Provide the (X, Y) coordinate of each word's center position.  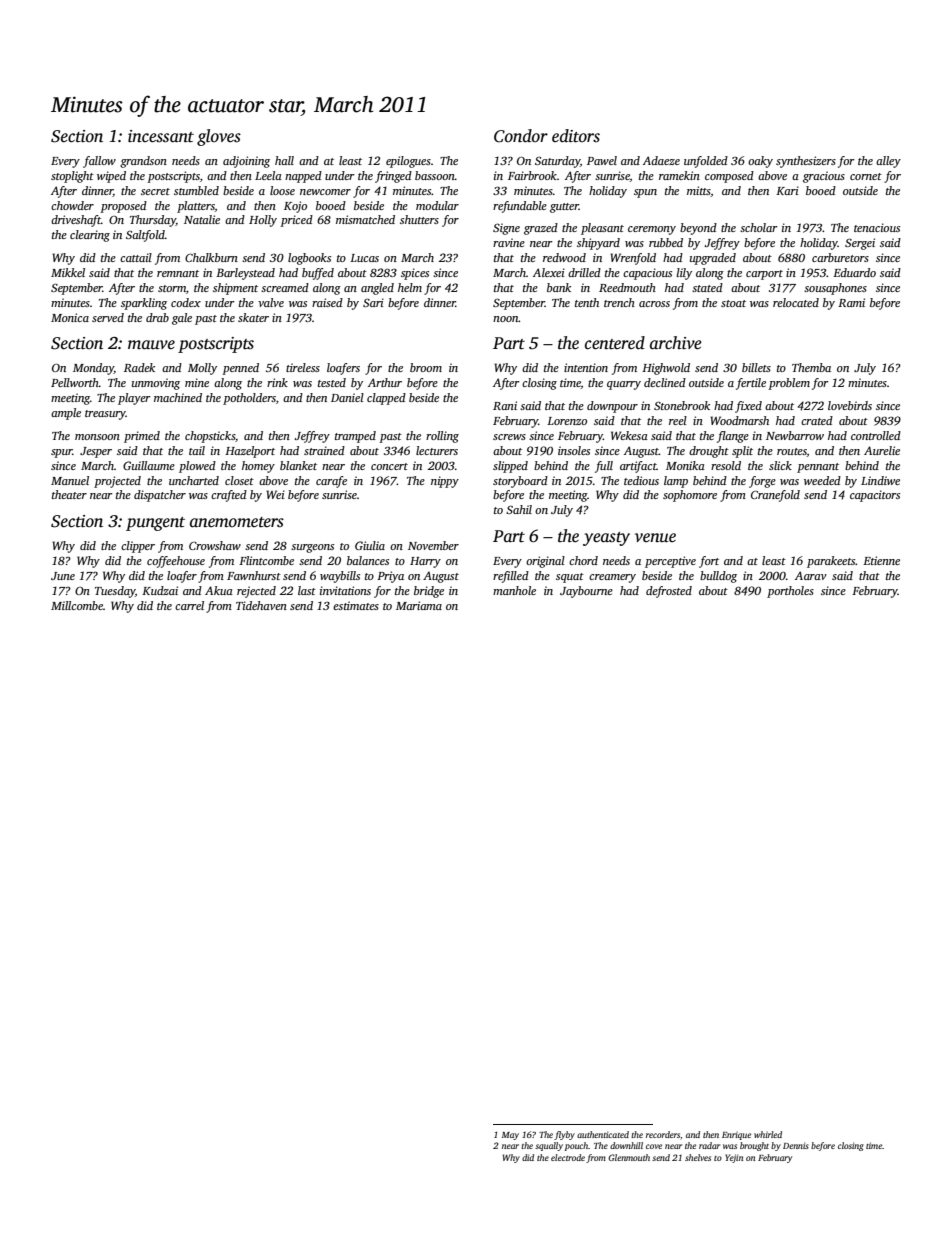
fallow (99, 162)
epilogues (408, 162)
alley (888, 162)
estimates (356, 605)
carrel (189, 605)
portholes (790, 592)
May (510, 1136)
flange (733, 437)
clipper (138, 547)
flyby (564, 1135)
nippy (445, 482)
